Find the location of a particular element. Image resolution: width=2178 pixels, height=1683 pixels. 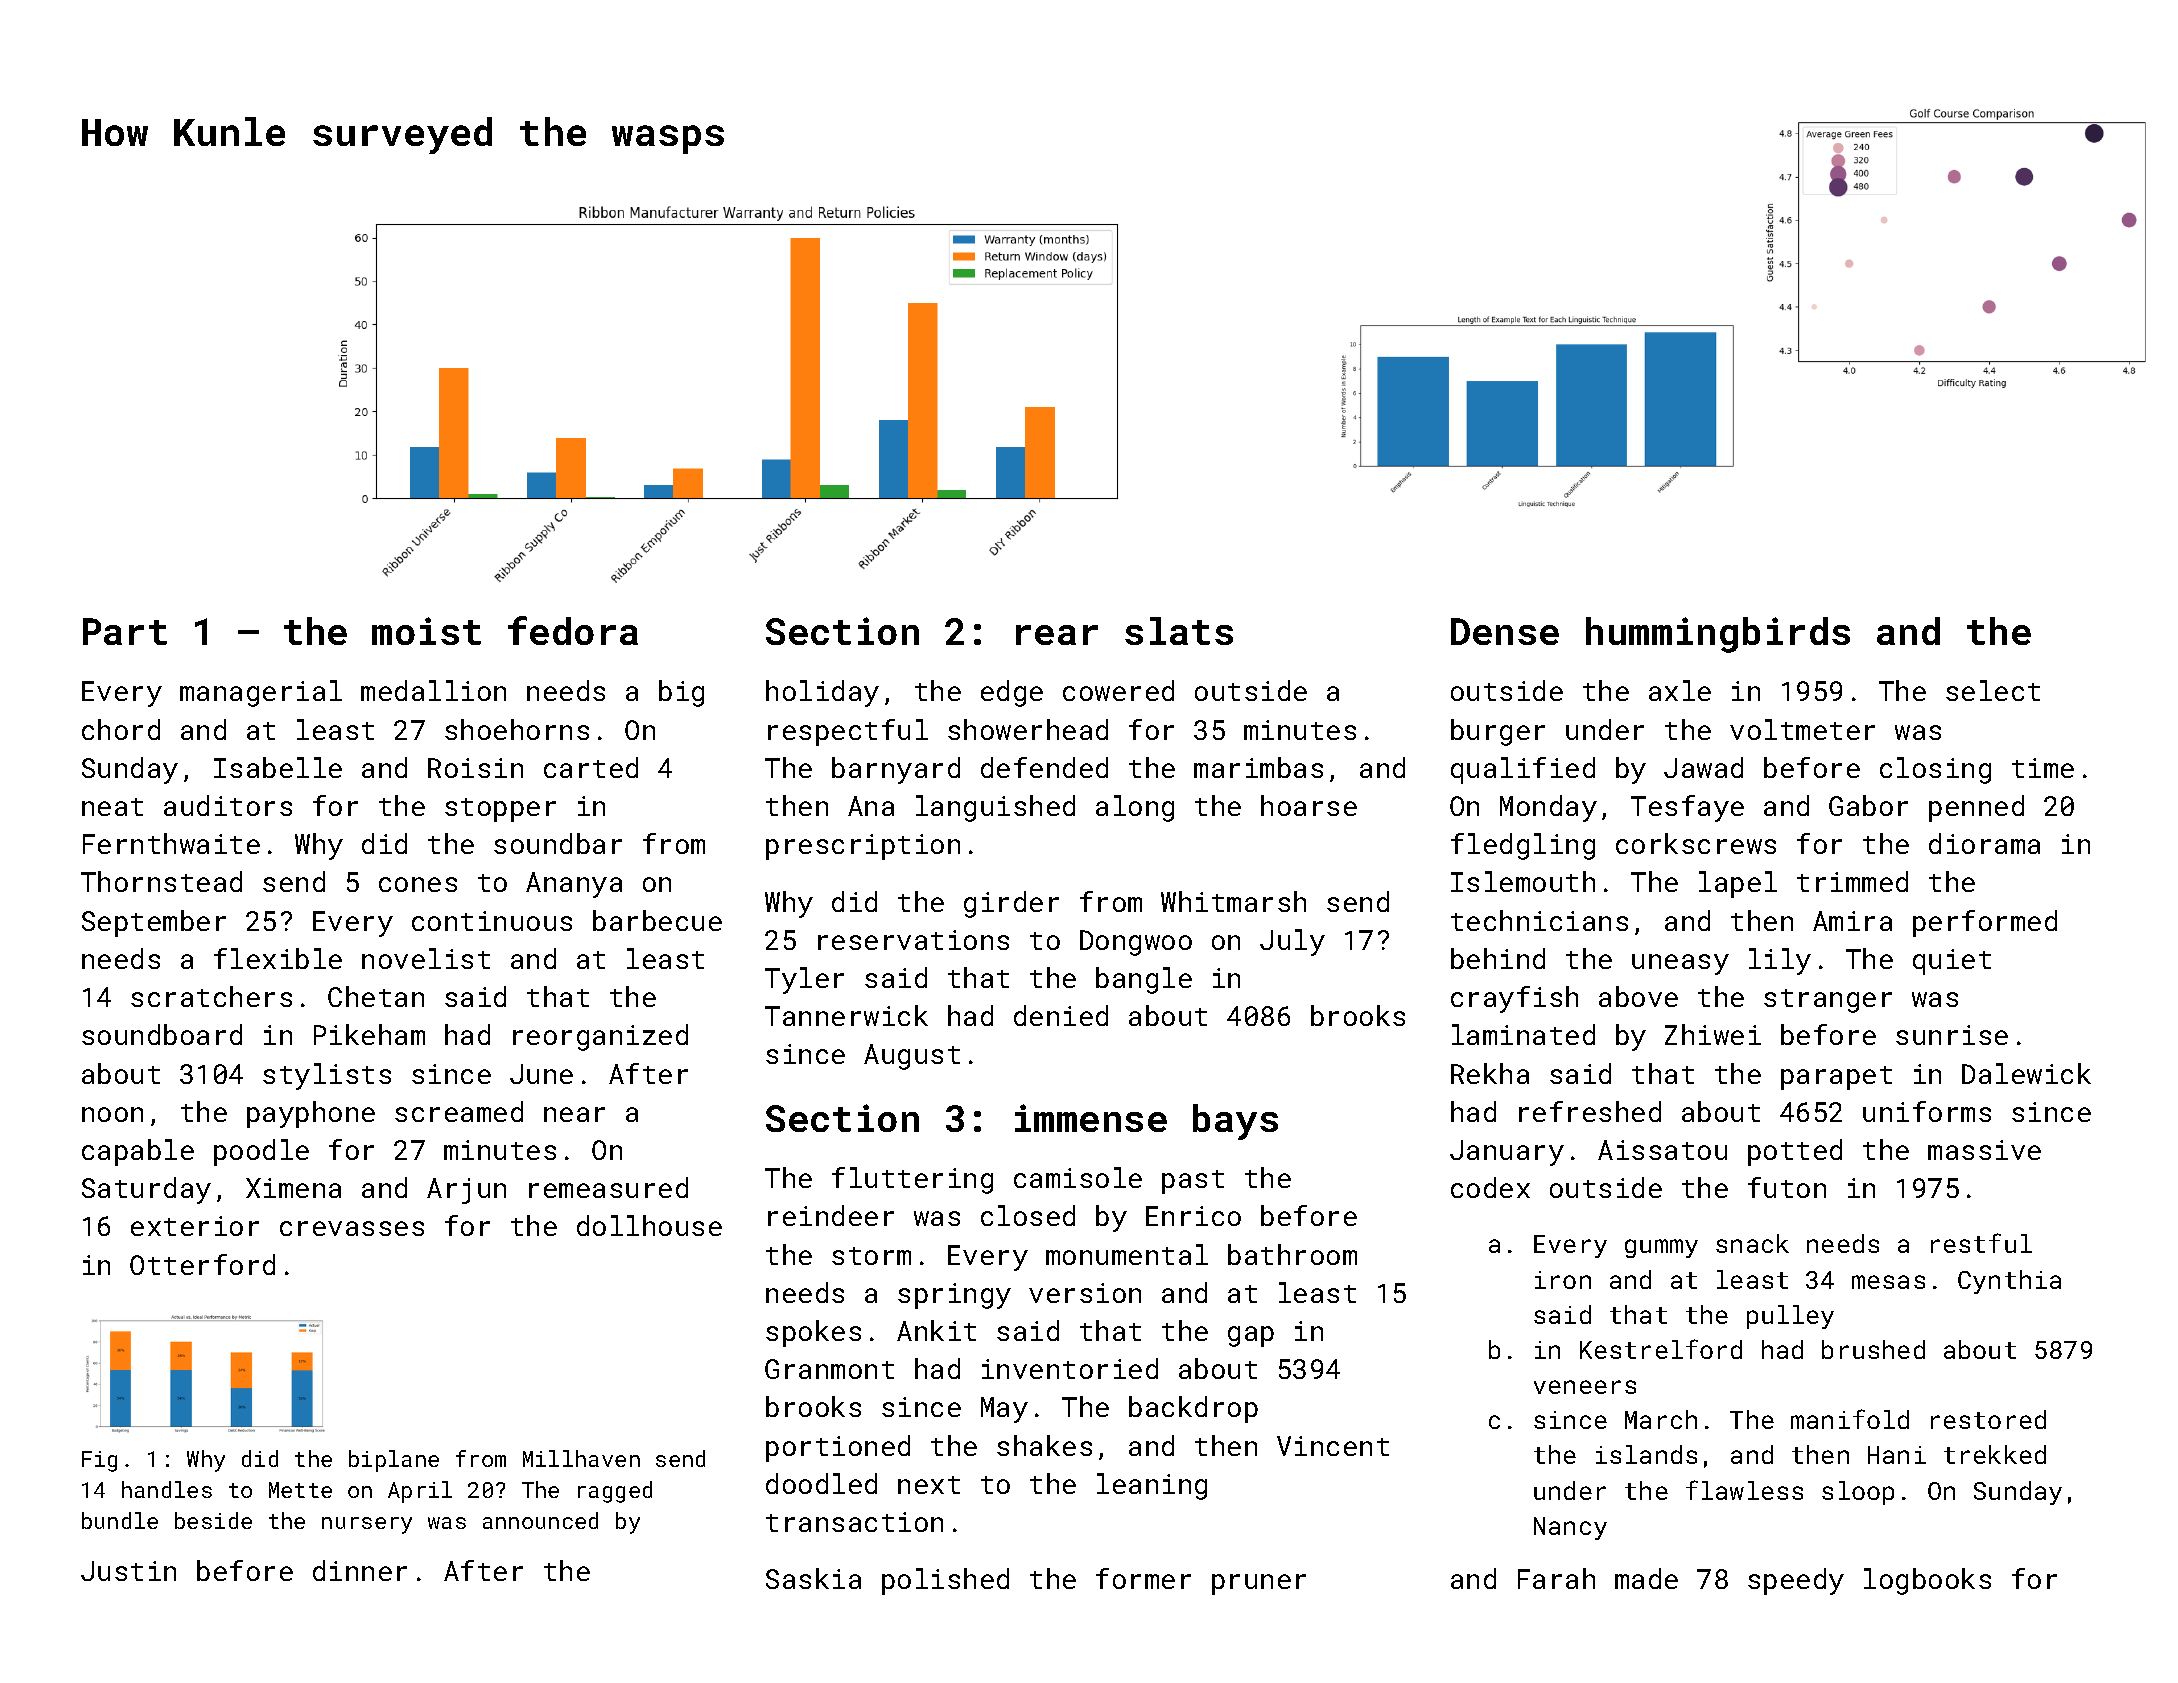

iron is located at coordinates (1563, 1280).
